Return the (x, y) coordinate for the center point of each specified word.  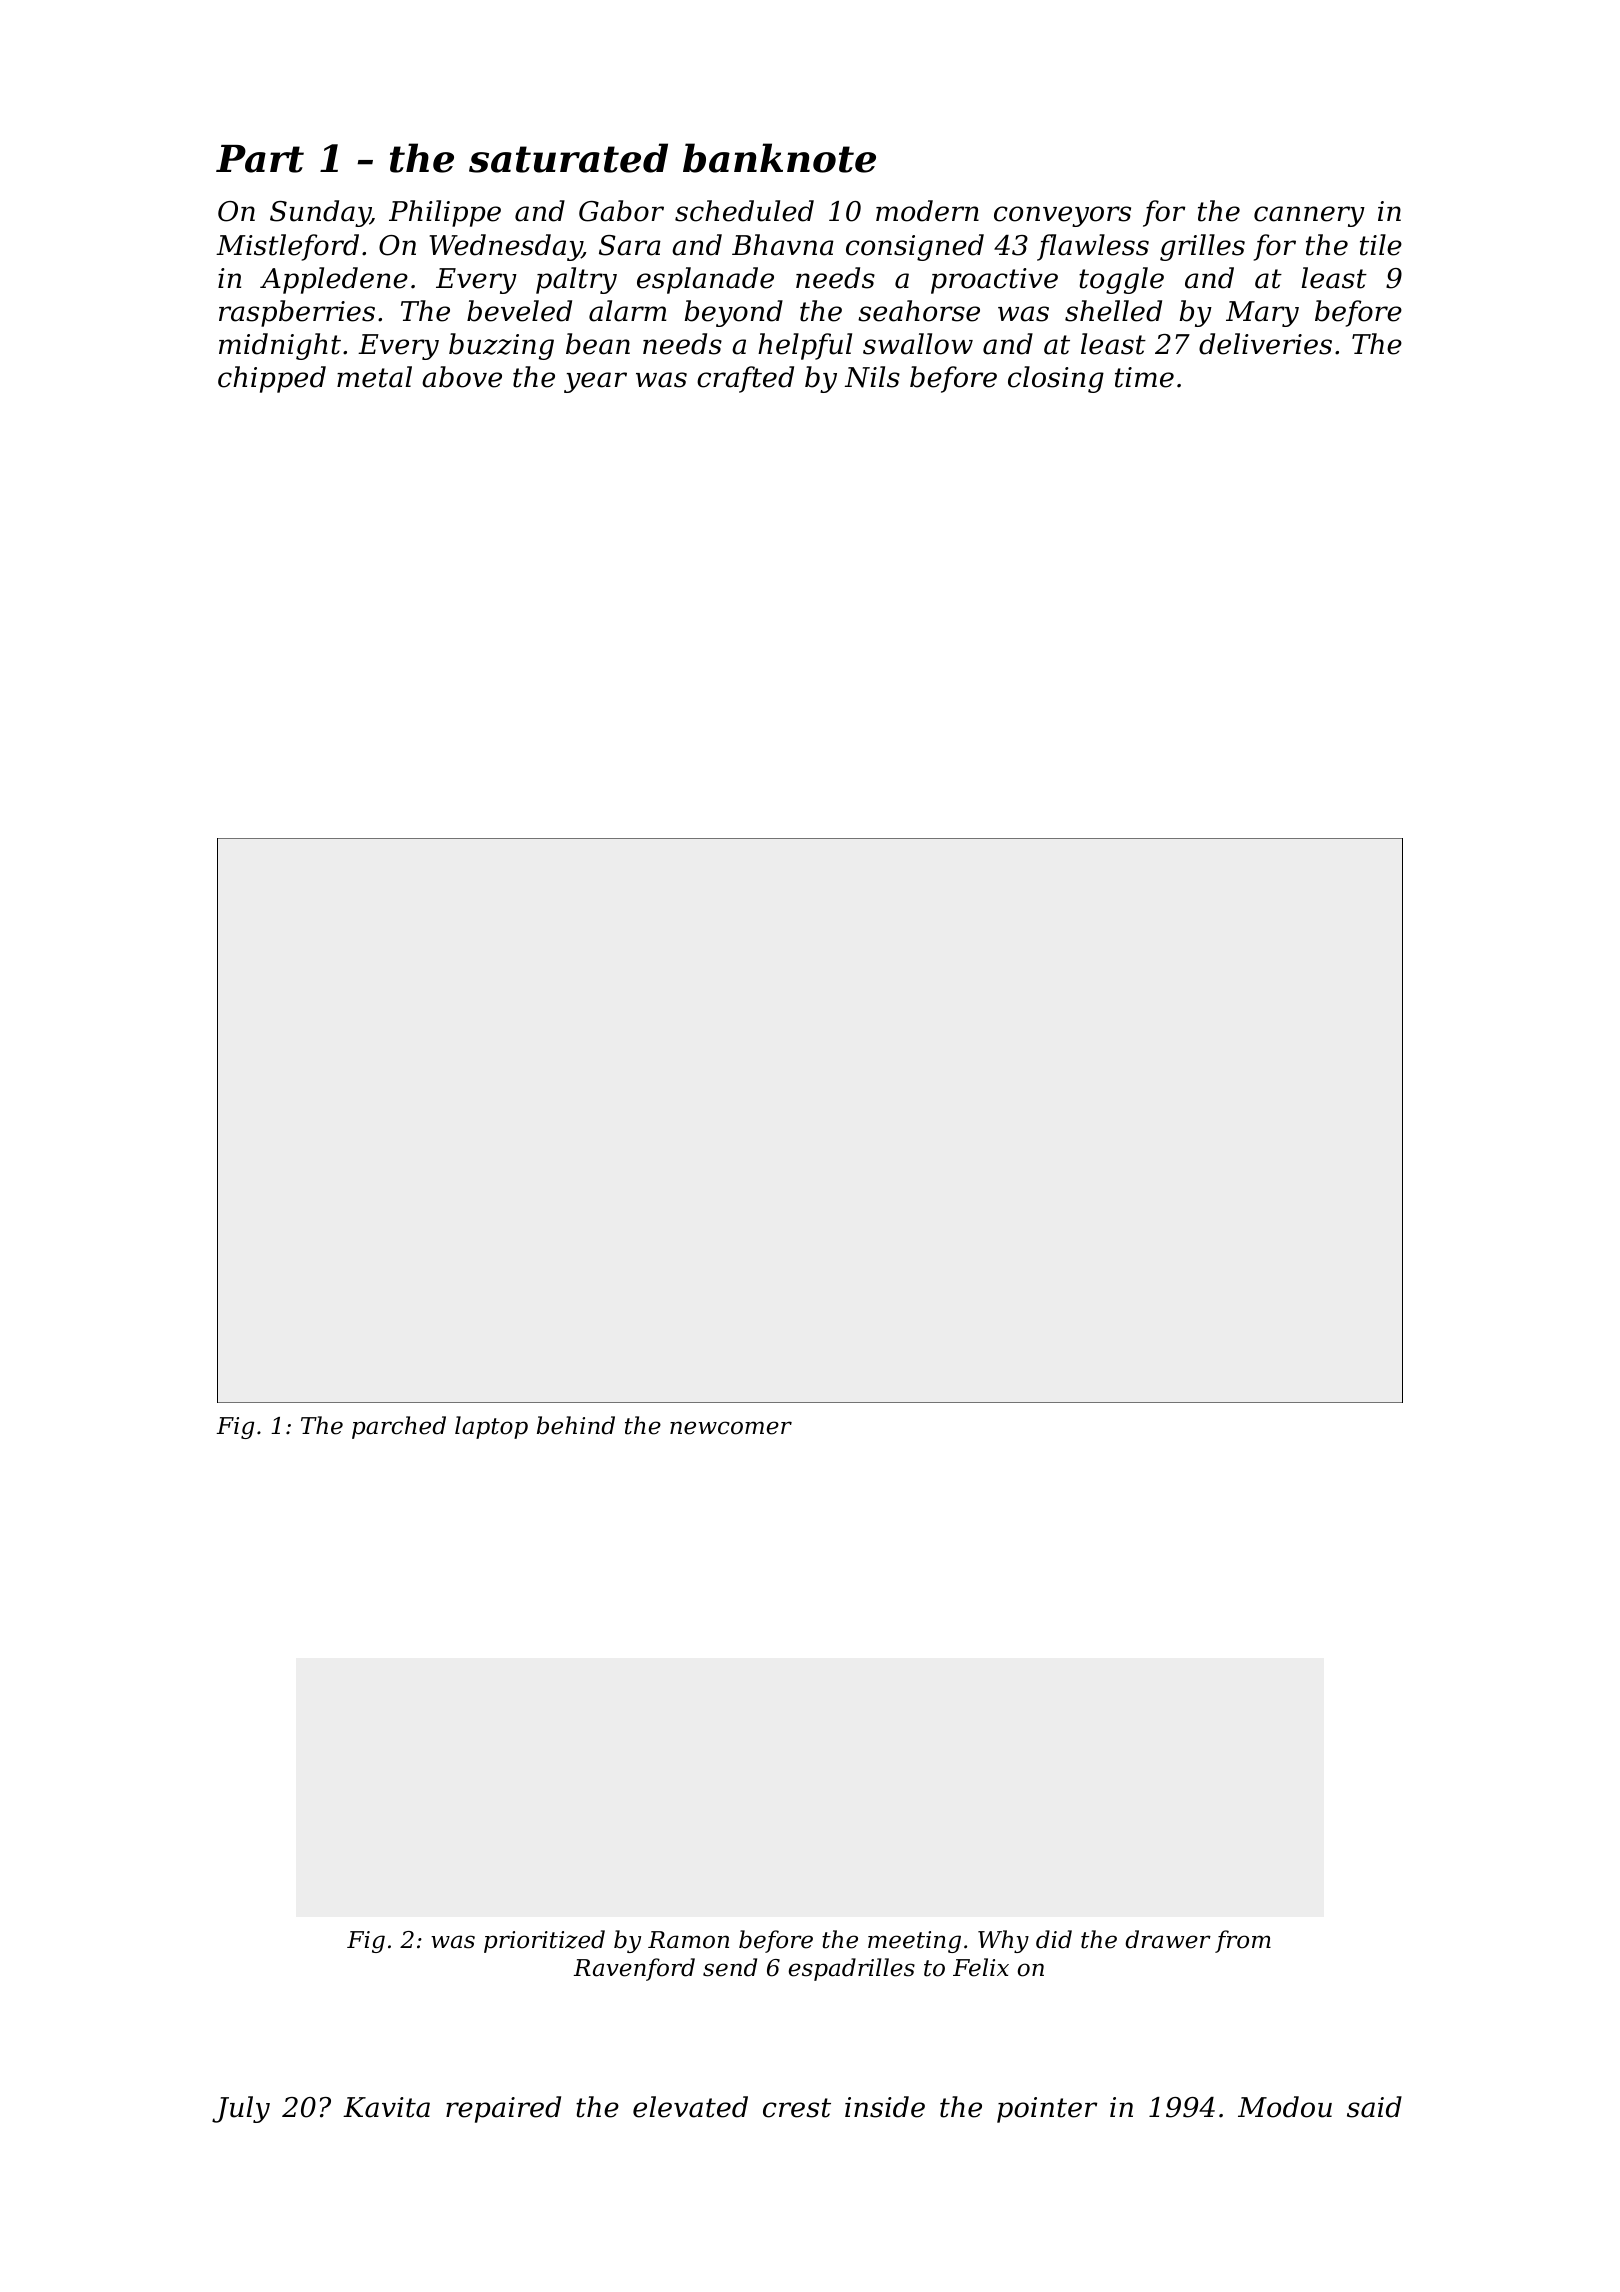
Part (260, 159)
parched (399, 1427)
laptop (491, 1427)
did (1054, 1939)
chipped (272, 379)
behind (576, 1425)
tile (1381, 245)
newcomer (731, 1428)
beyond (734, 313)
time (1144, 377)
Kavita (386, 2107)
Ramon (688, 1940)
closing (1056, 379)
